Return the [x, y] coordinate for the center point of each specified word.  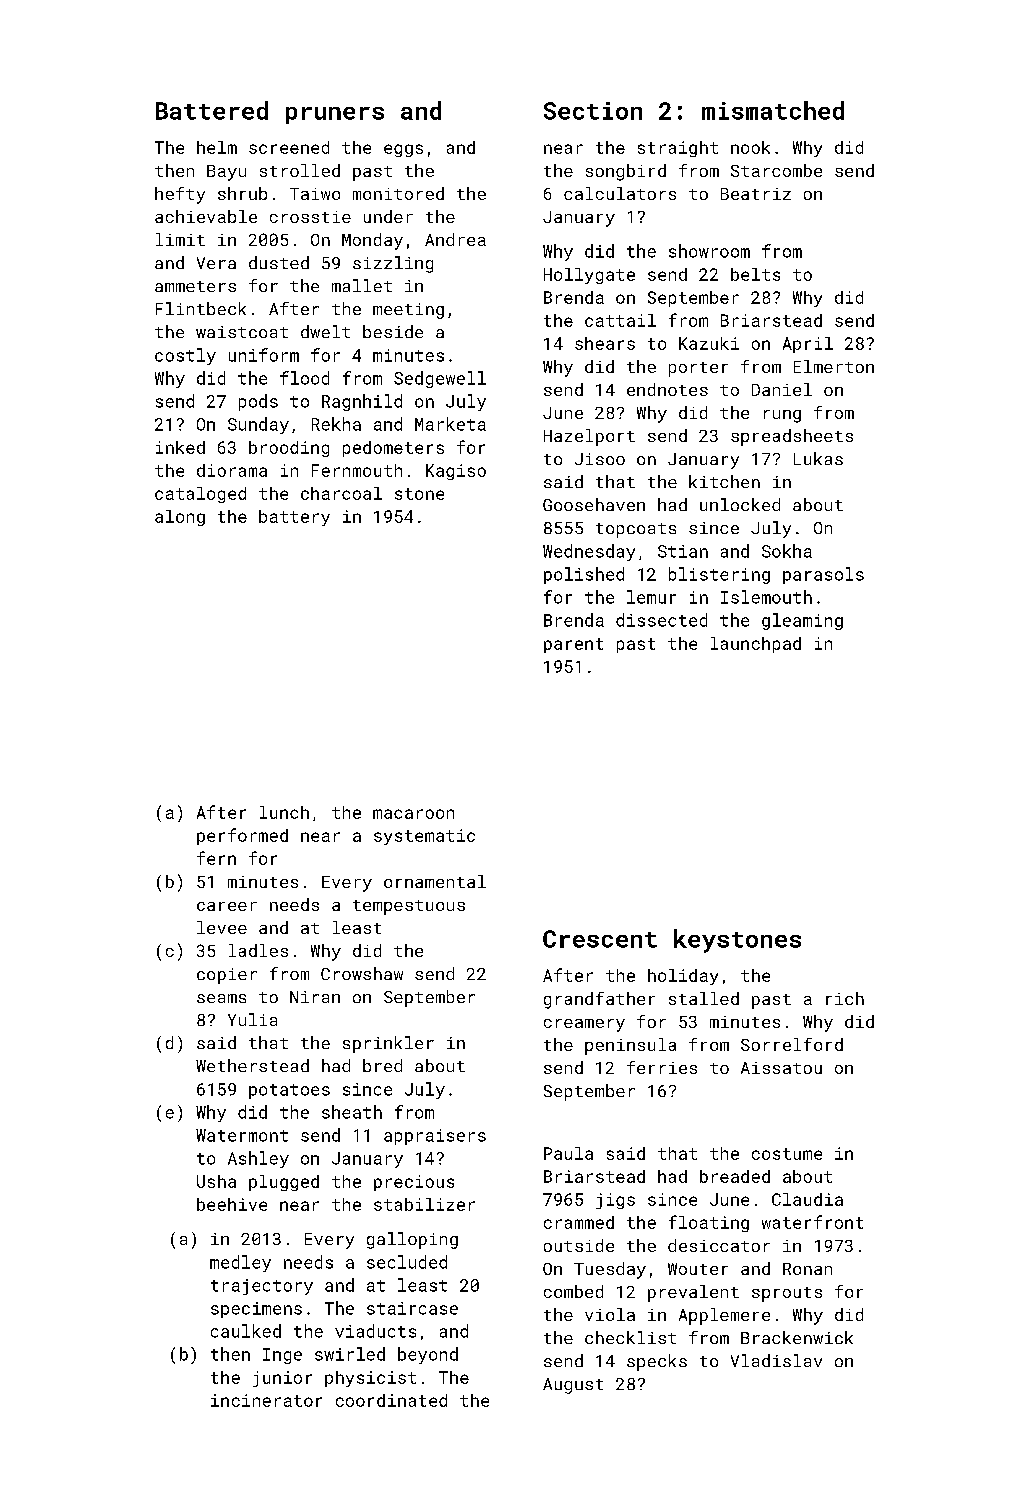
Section [593, 111]
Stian [683, 551]
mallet [362, 285]
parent [573, 645]
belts [755, 274]
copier [227, 976]
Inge [282, 1356]
